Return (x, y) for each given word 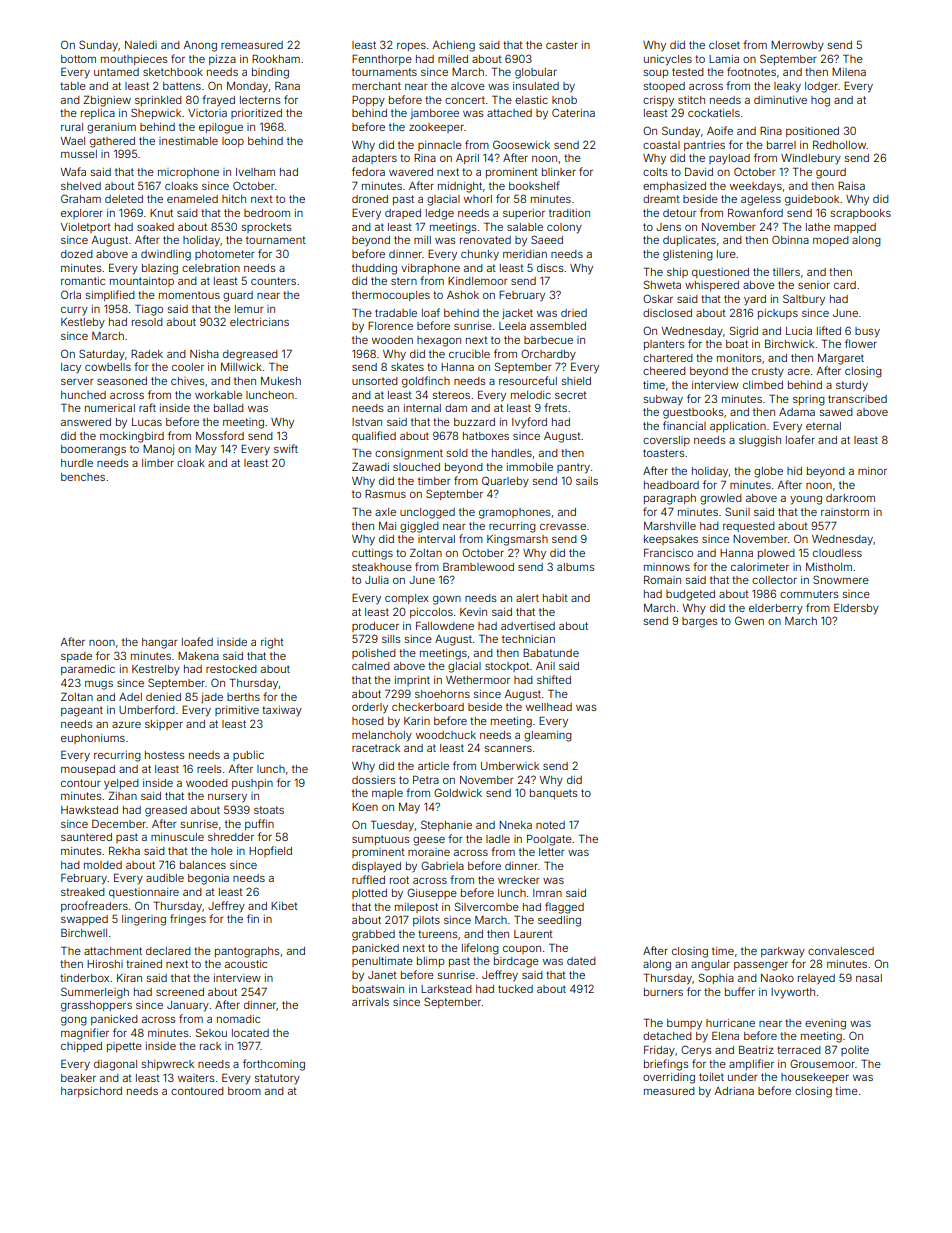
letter (552, 852)
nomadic (238, 1019)
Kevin (473, 612)
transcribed (857, 399)
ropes (411, 47)
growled (721, 499)
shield (576, 381)
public (248, 756)
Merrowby (797, 46)
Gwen (749, 620)
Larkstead (446, 989)
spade (76, 657)
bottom (78, 59)
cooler (188, 367)
